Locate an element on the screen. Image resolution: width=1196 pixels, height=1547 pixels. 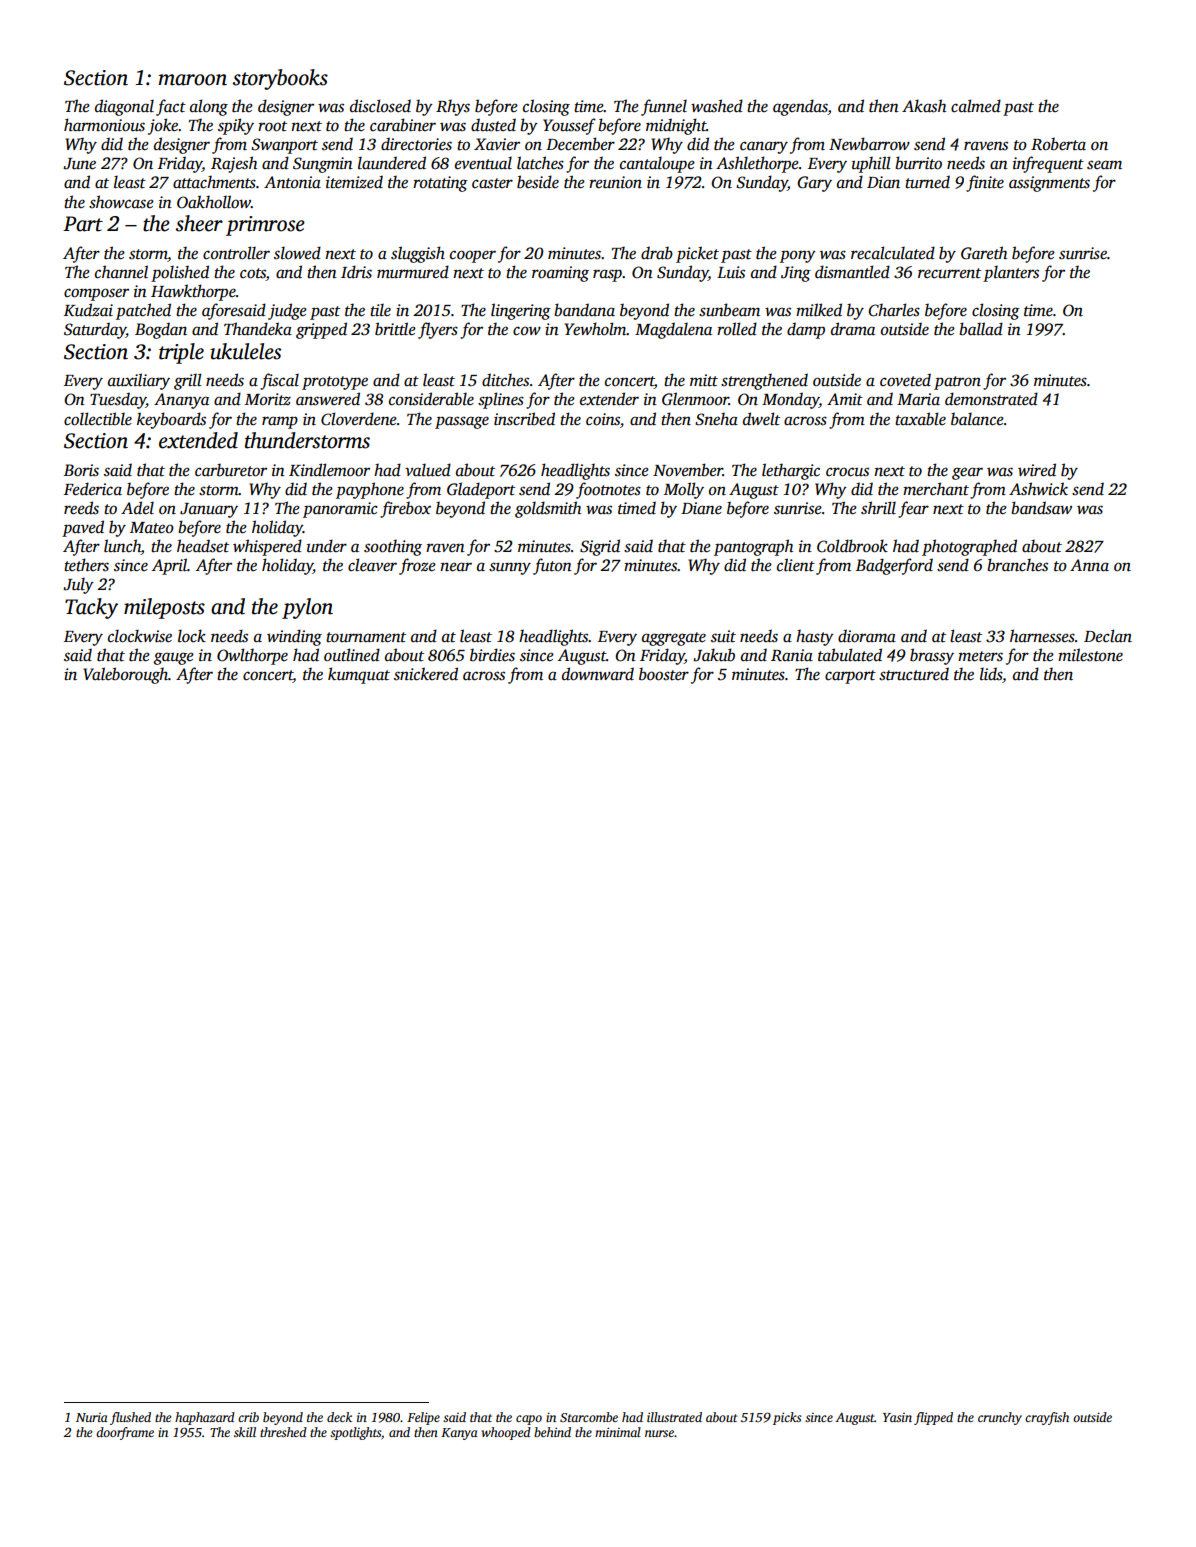
November is located at coordinates (688, 470).
